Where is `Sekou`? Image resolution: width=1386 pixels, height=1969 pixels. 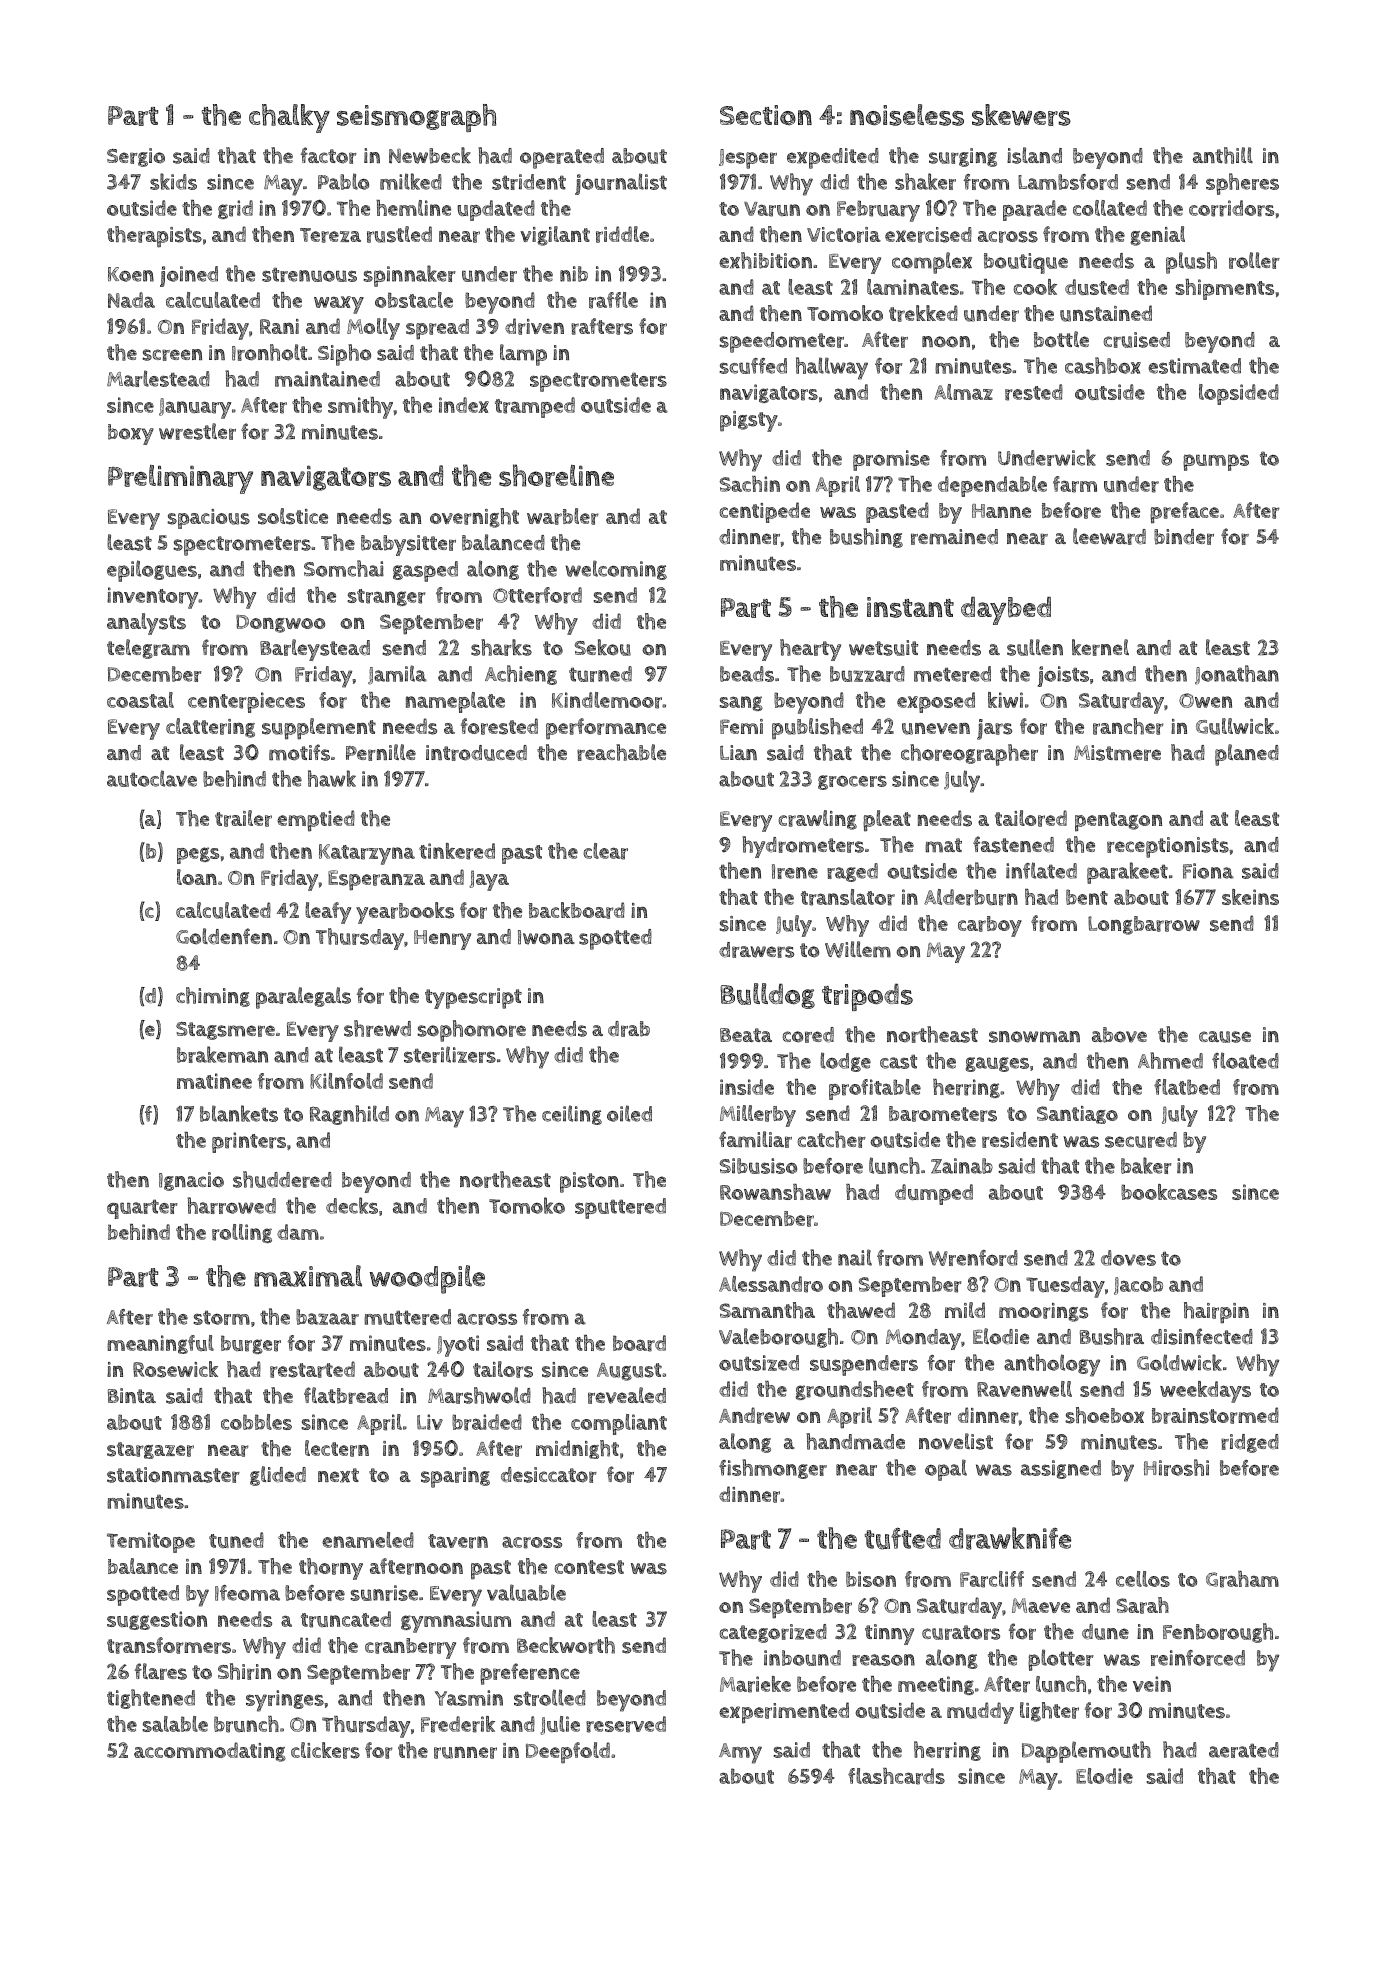 Sekou is located at coordinates (603, 647).
